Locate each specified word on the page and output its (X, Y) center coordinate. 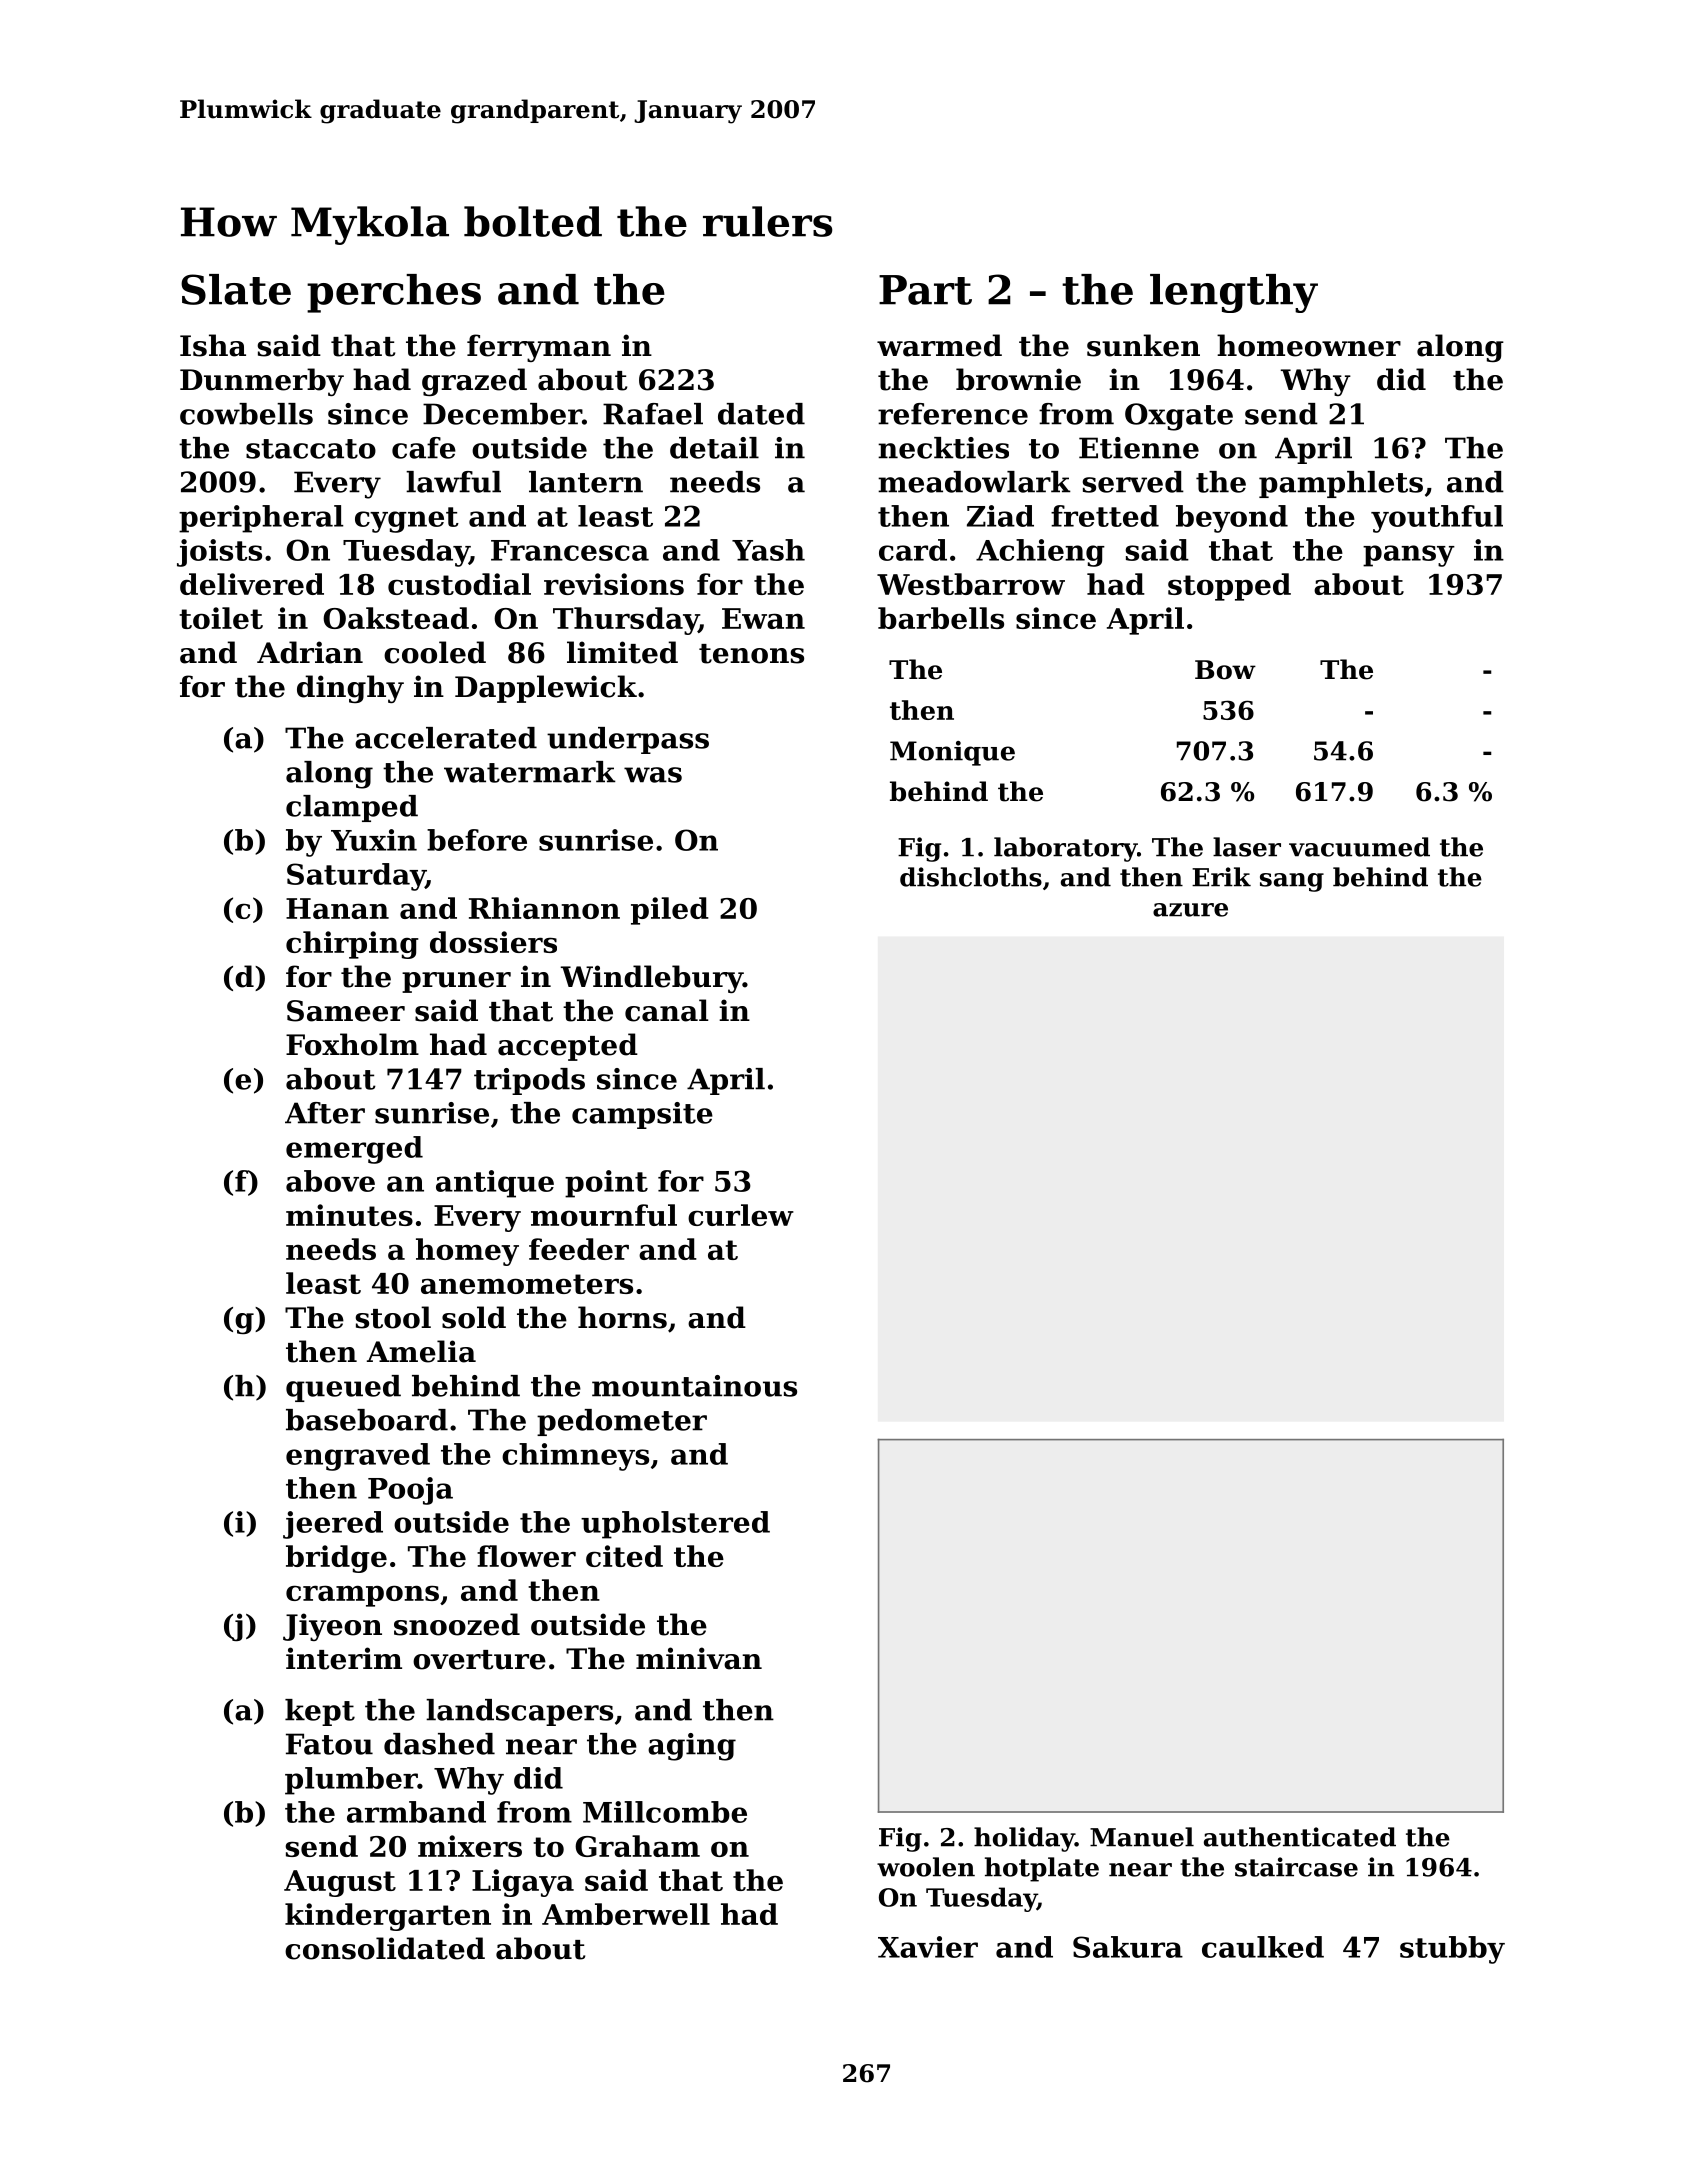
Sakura (1128, 1947)
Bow (1225, 670)
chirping (352, 945)
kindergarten (388, 1917)
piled (670, 911)
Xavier (928, 1947)
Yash (768, 550)
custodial (459, 584)
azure (1190, 910)
